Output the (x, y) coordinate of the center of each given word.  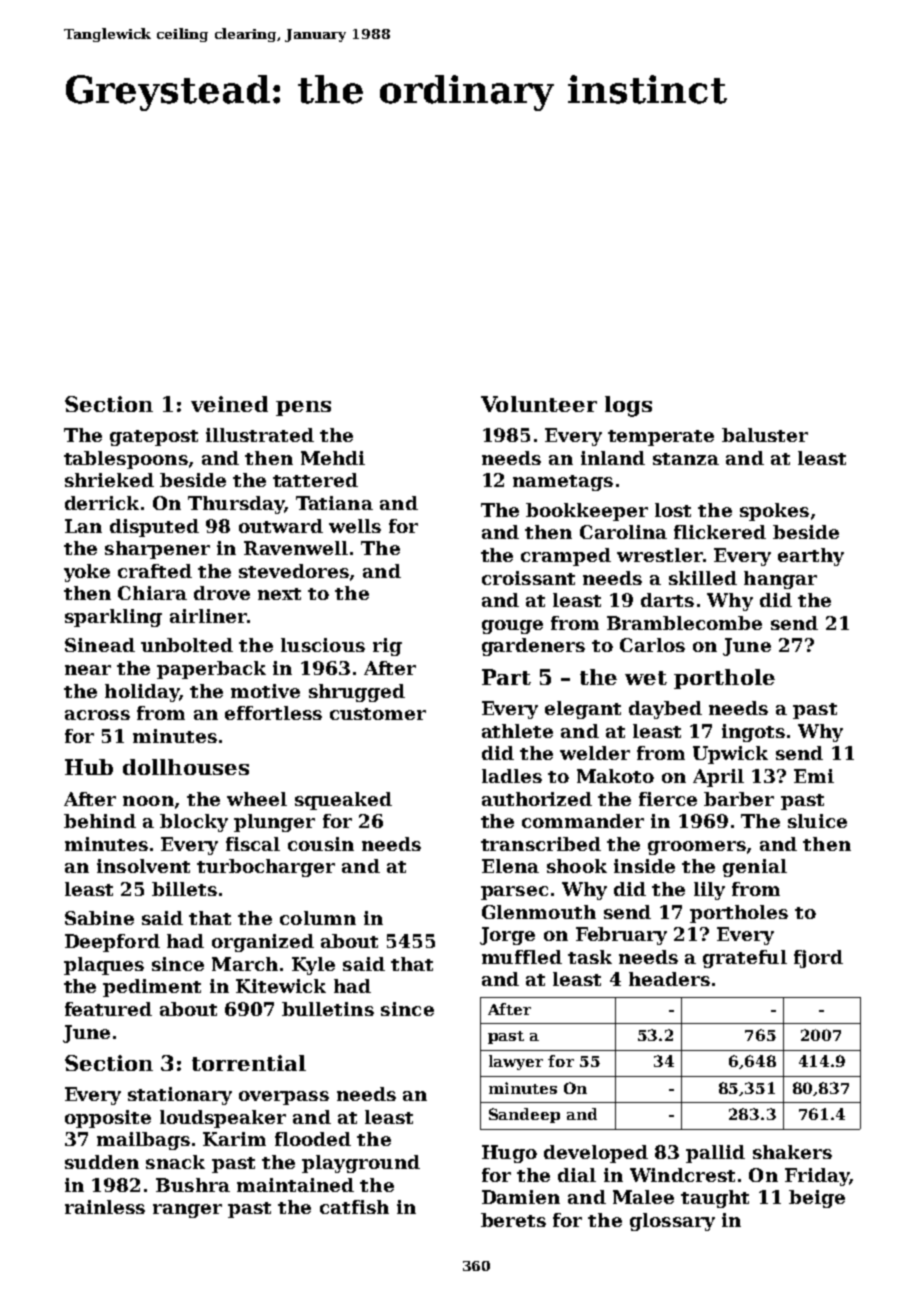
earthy (811, 557)
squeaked (343, 801)
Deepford (112, 943)
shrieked (109, 480)
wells (355, 526)
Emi (814, 776)
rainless (105, 1207)
